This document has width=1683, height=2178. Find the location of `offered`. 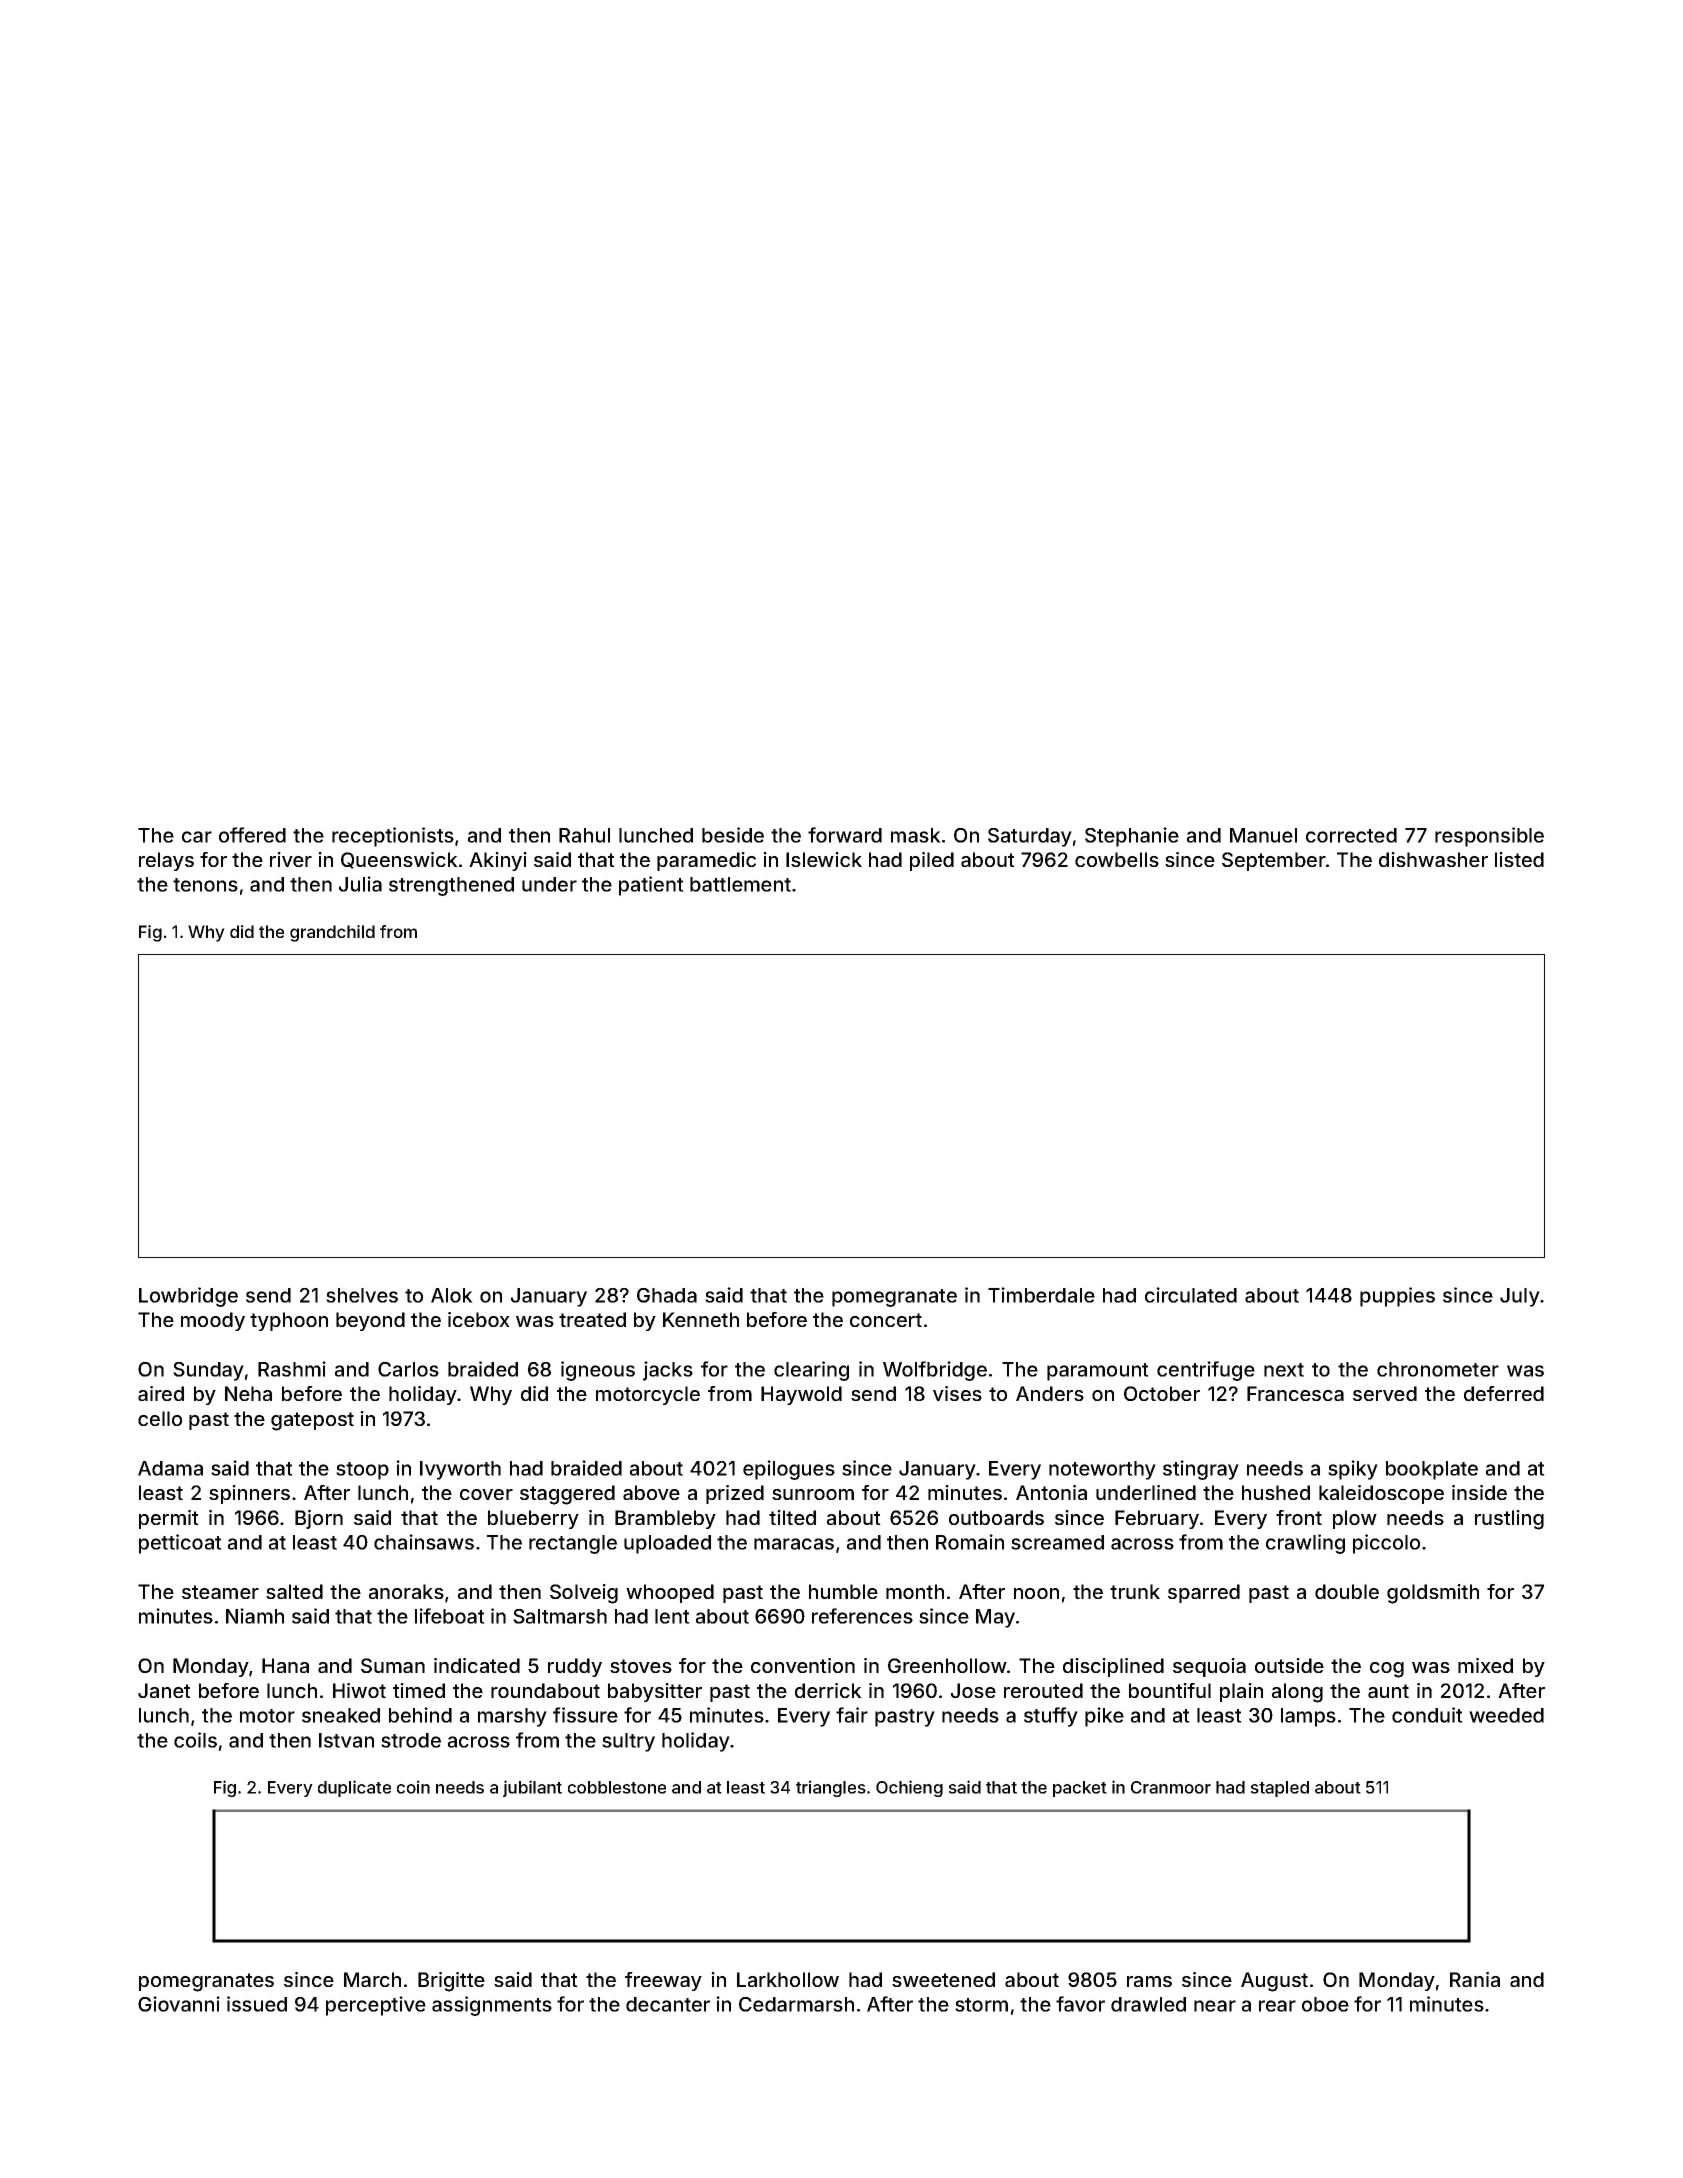

offered is located at coordinates (252, 835).
